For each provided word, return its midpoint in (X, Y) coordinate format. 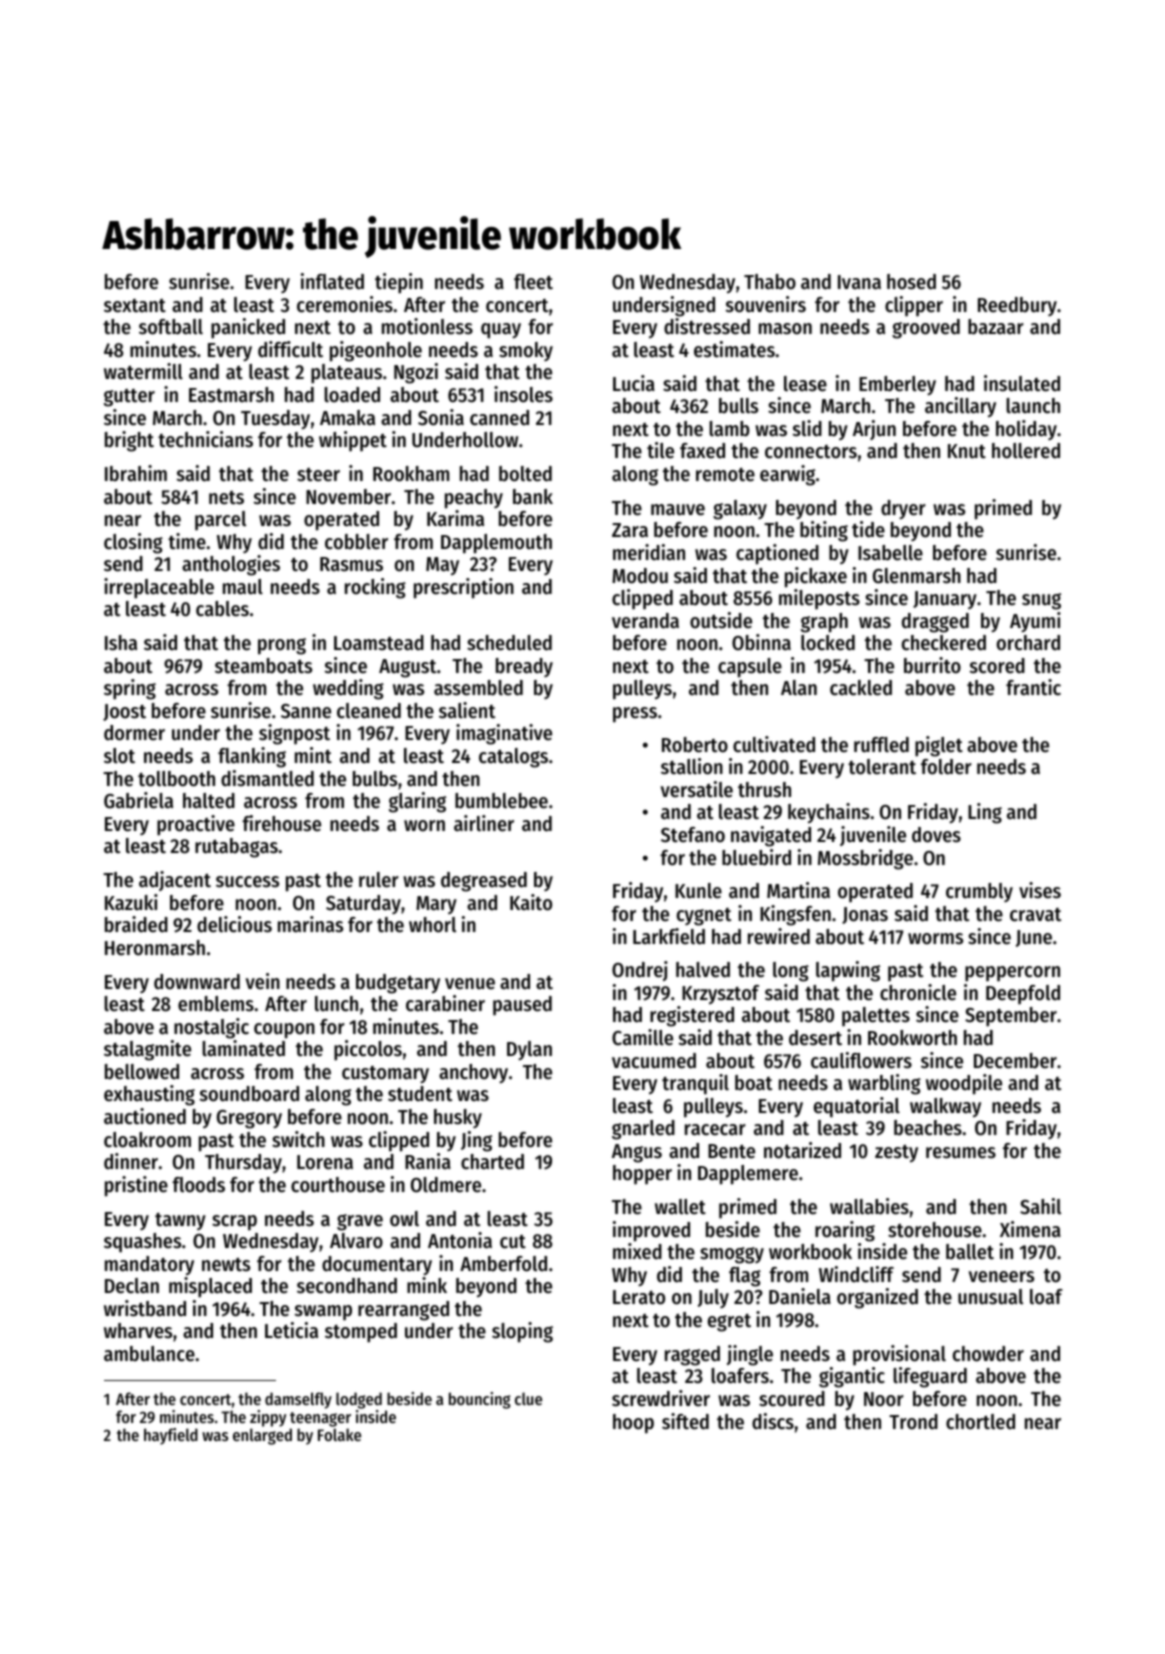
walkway (945, 1108)
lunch (336, 1004)
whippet (353, 441)
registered (692, 1016)
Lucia (634, 383)
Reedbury (1017, 306)
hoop (633, 1424)
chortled (980, 1422)
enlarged (262, 1436)
